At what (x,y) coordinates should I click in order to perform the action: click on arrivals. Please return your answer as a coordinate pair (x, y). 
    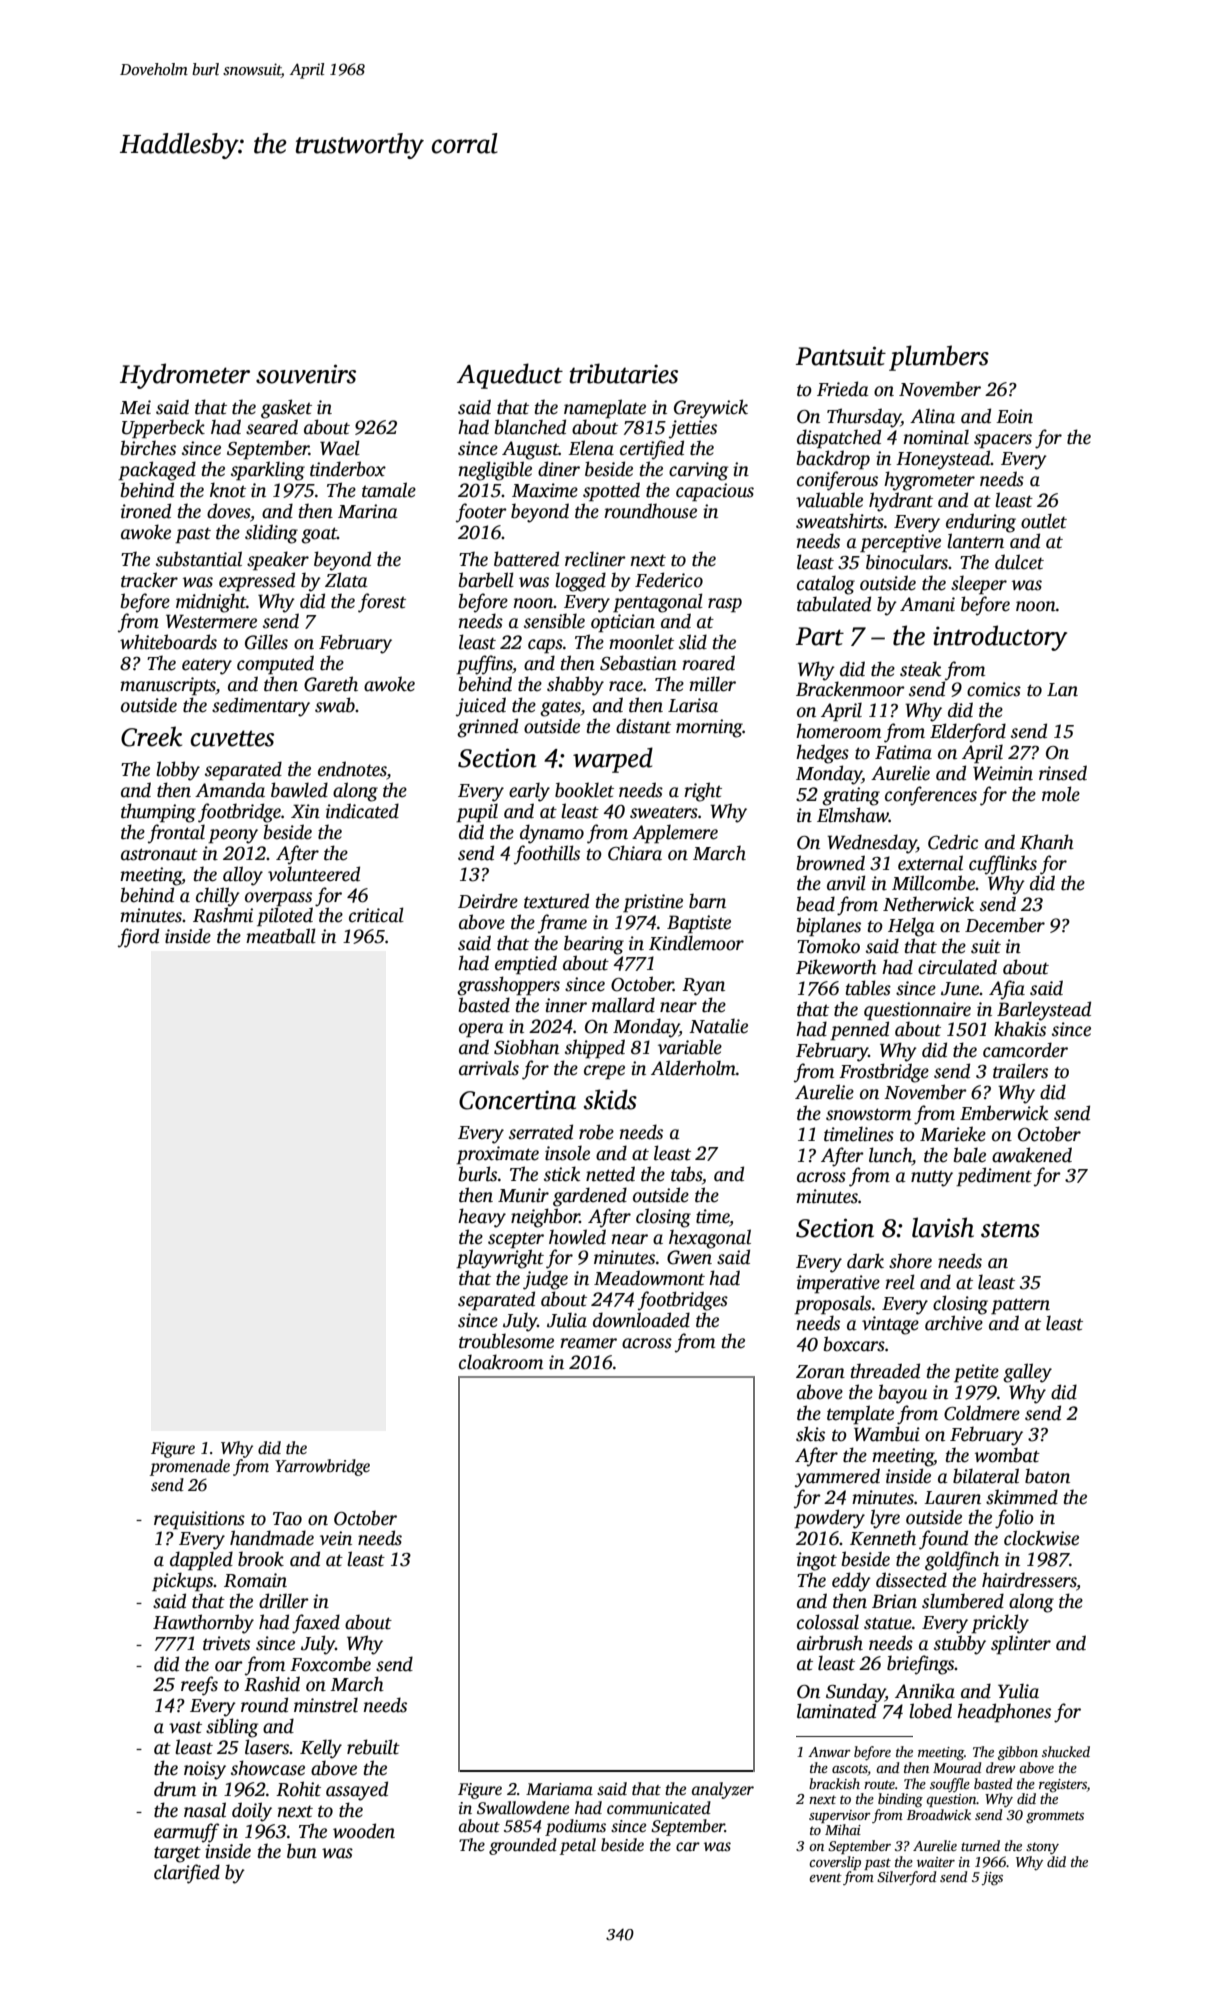
    Looking at the image, I should click on (489, 1068).
